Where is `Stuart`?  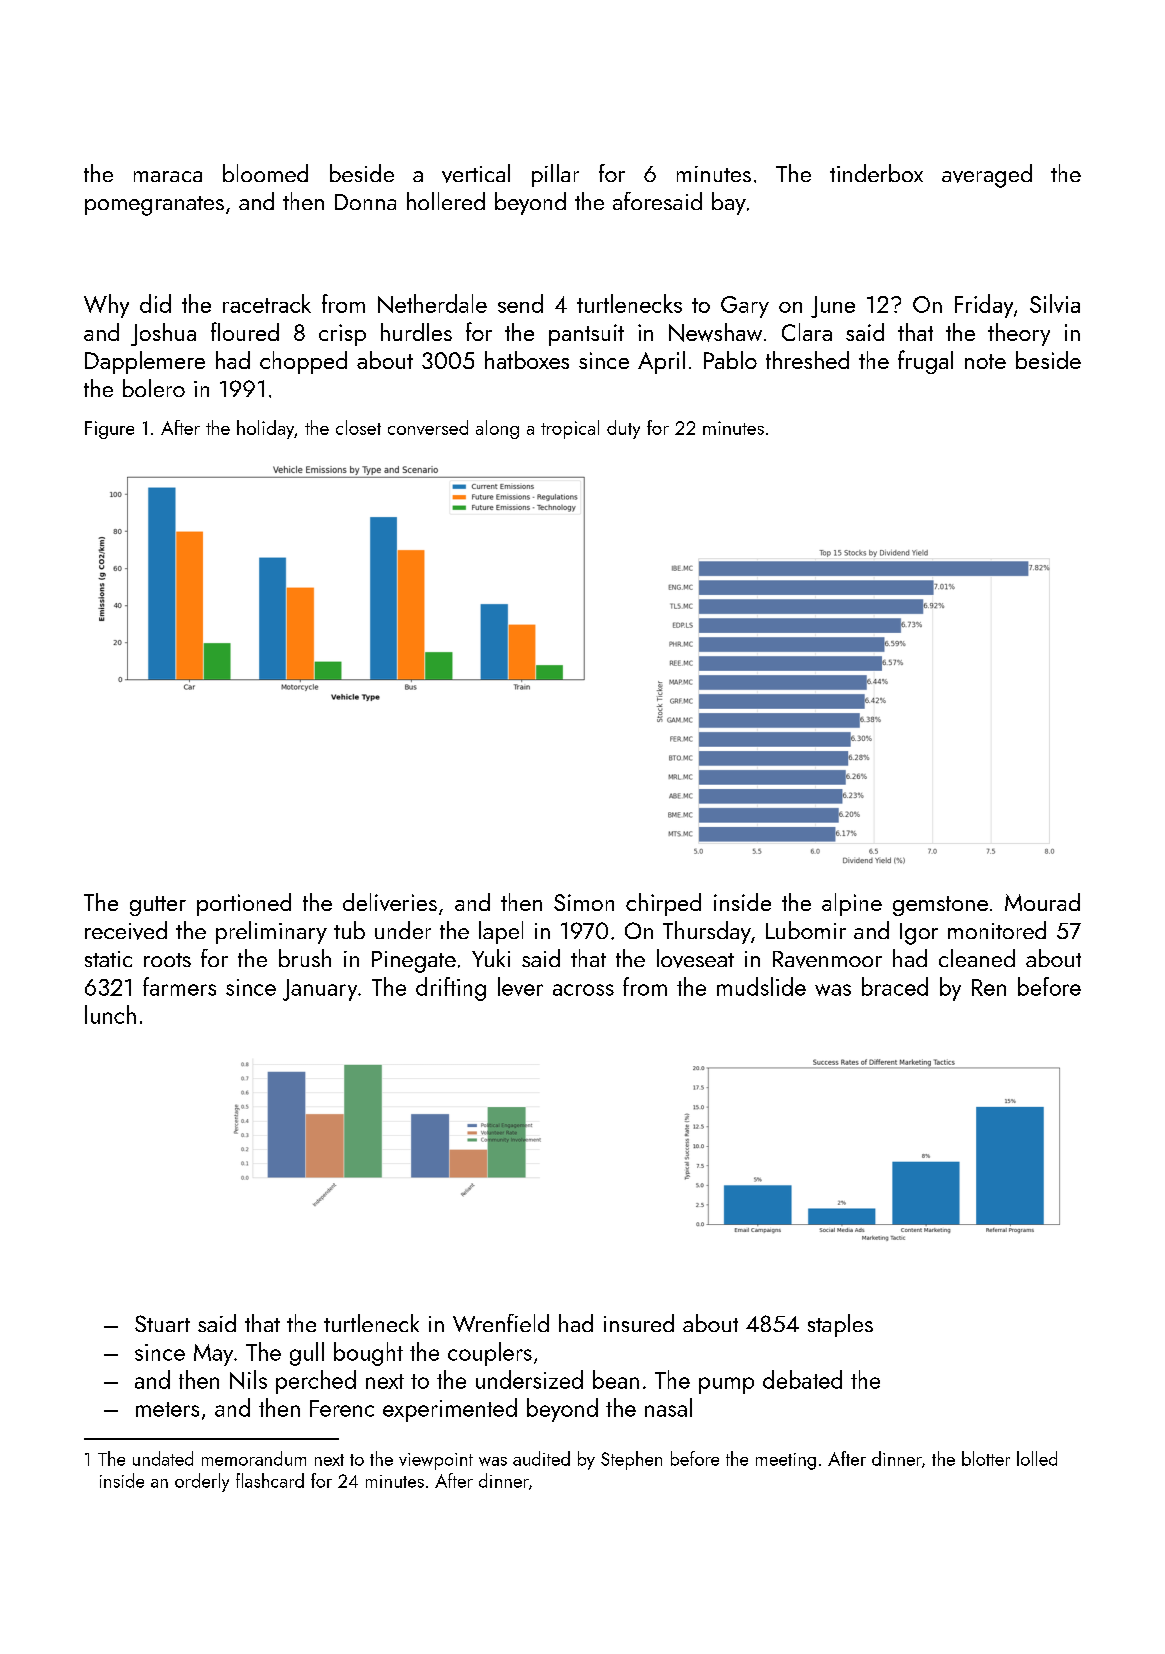 Stuart is located at coordinates (162, 1323).
